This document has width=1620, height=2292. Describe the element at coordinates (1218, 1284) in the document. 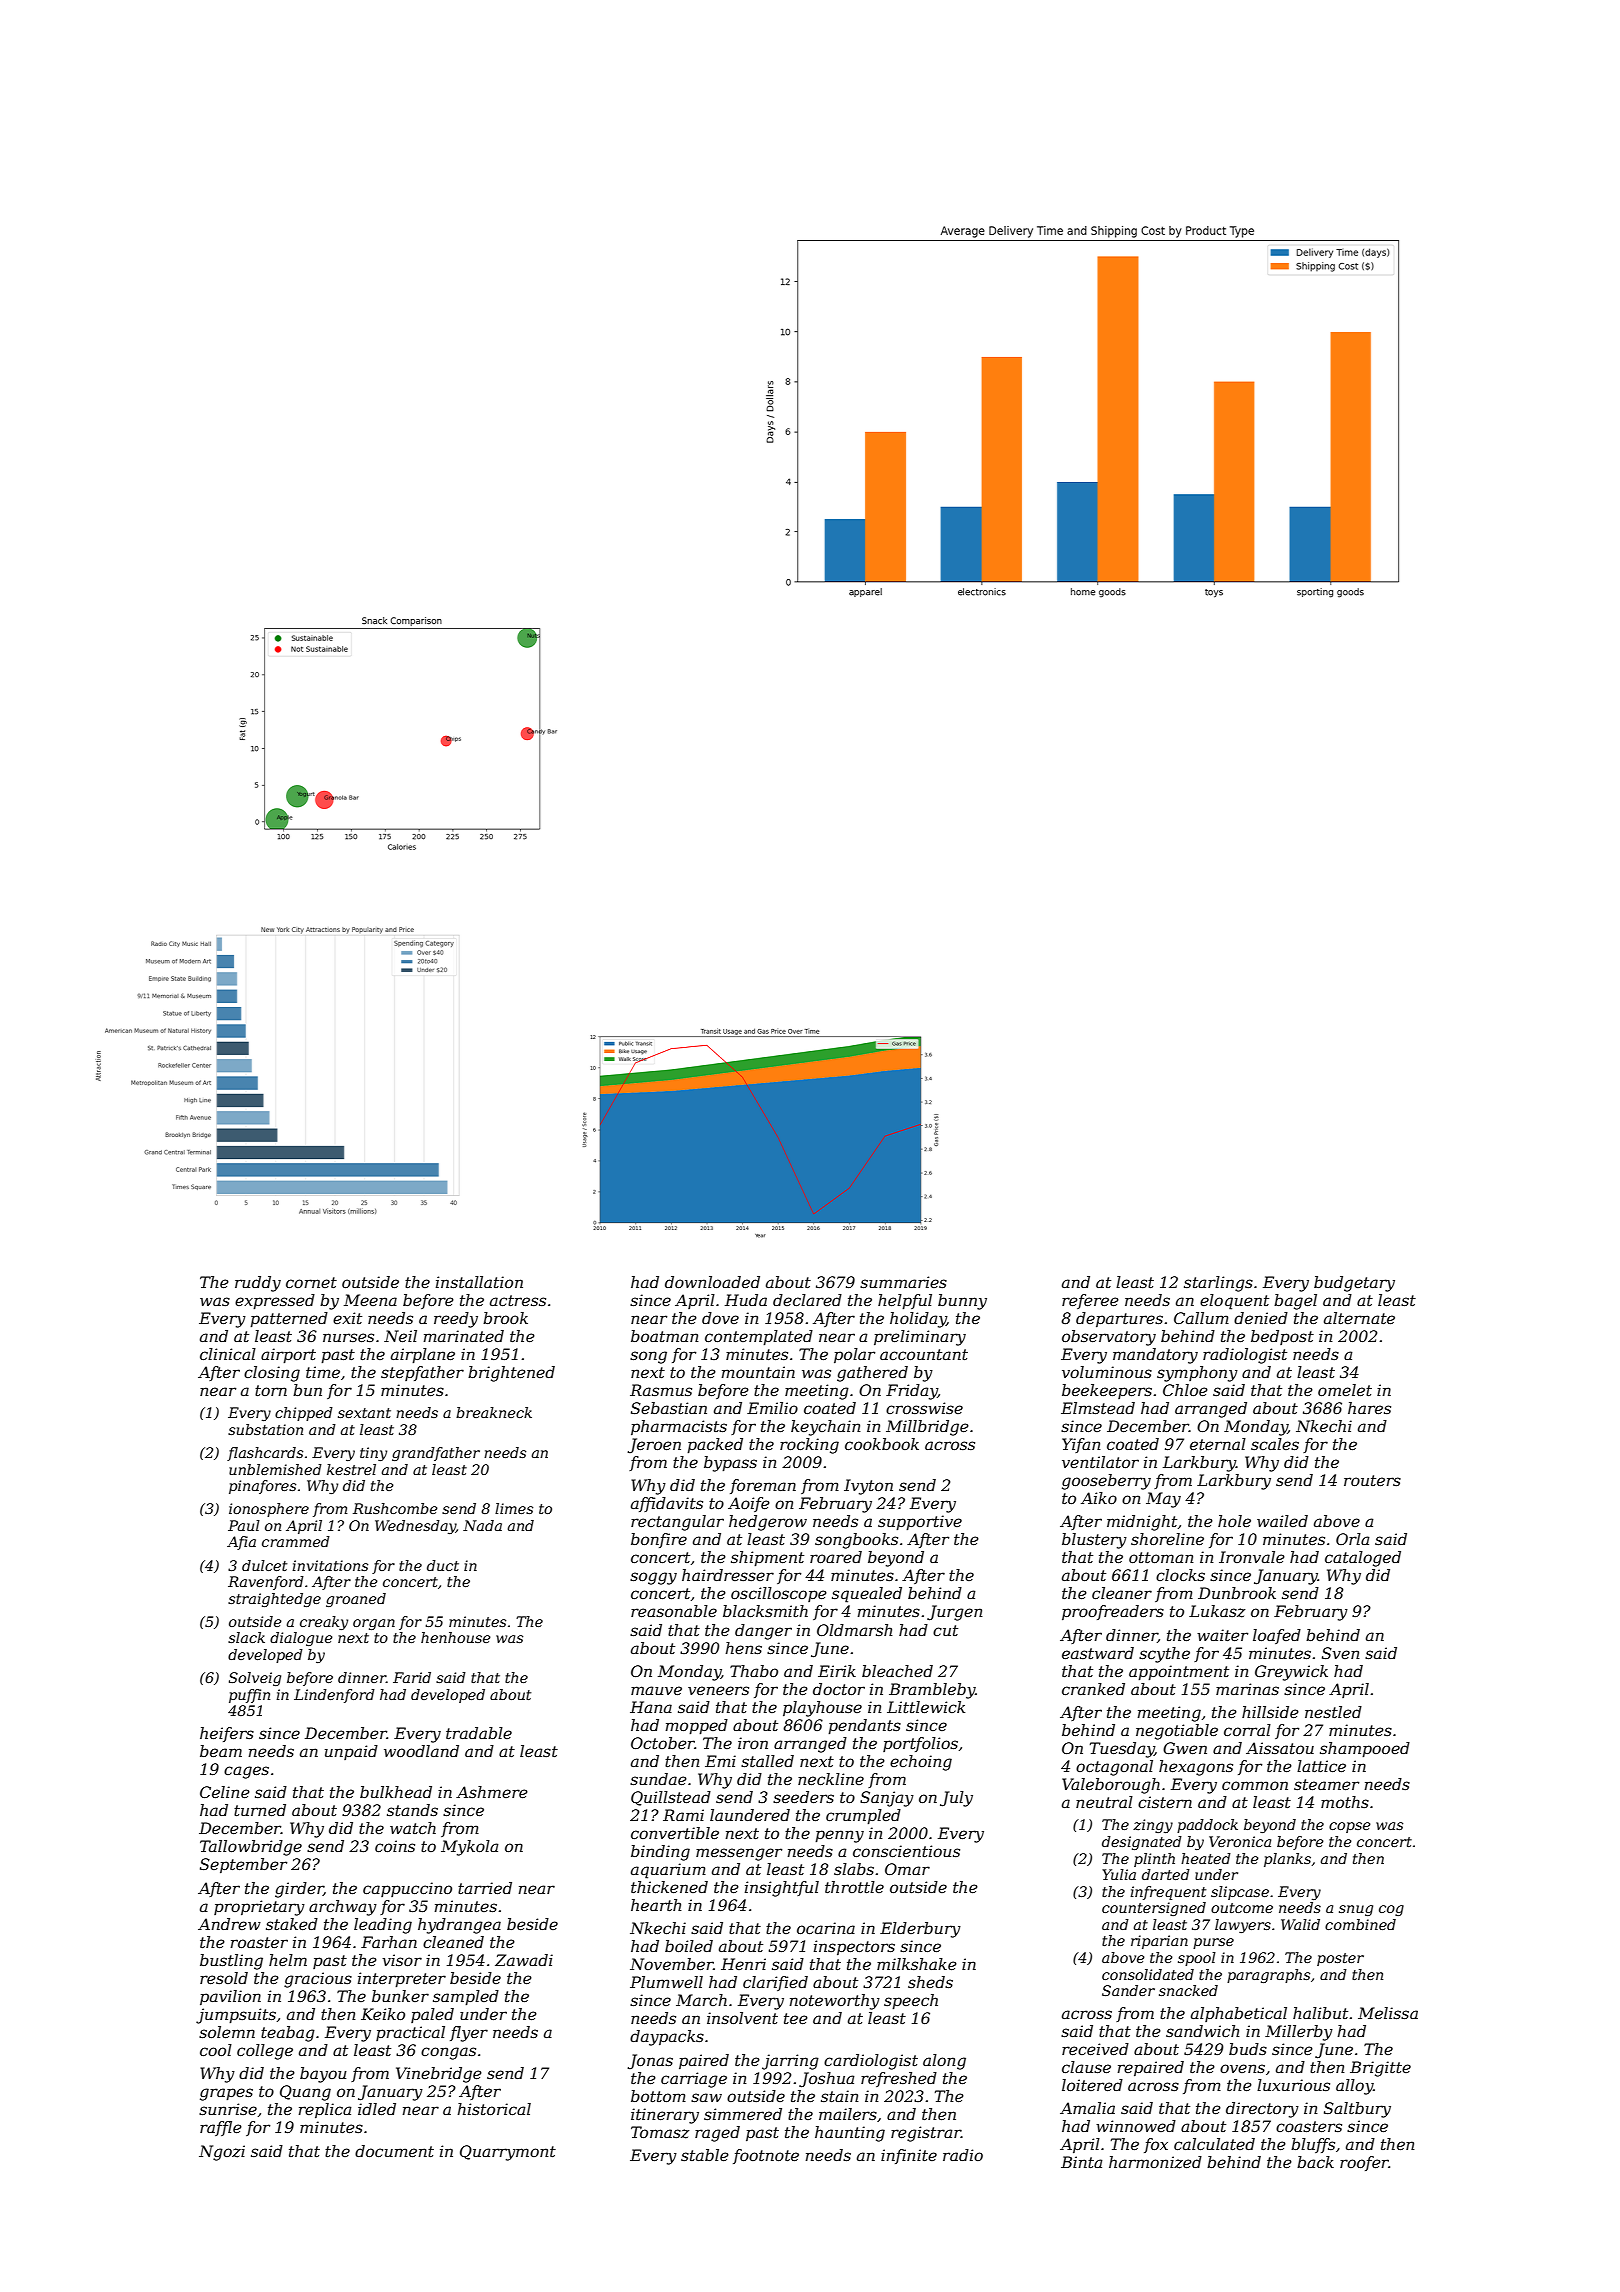

I see `starlings` at that location.
